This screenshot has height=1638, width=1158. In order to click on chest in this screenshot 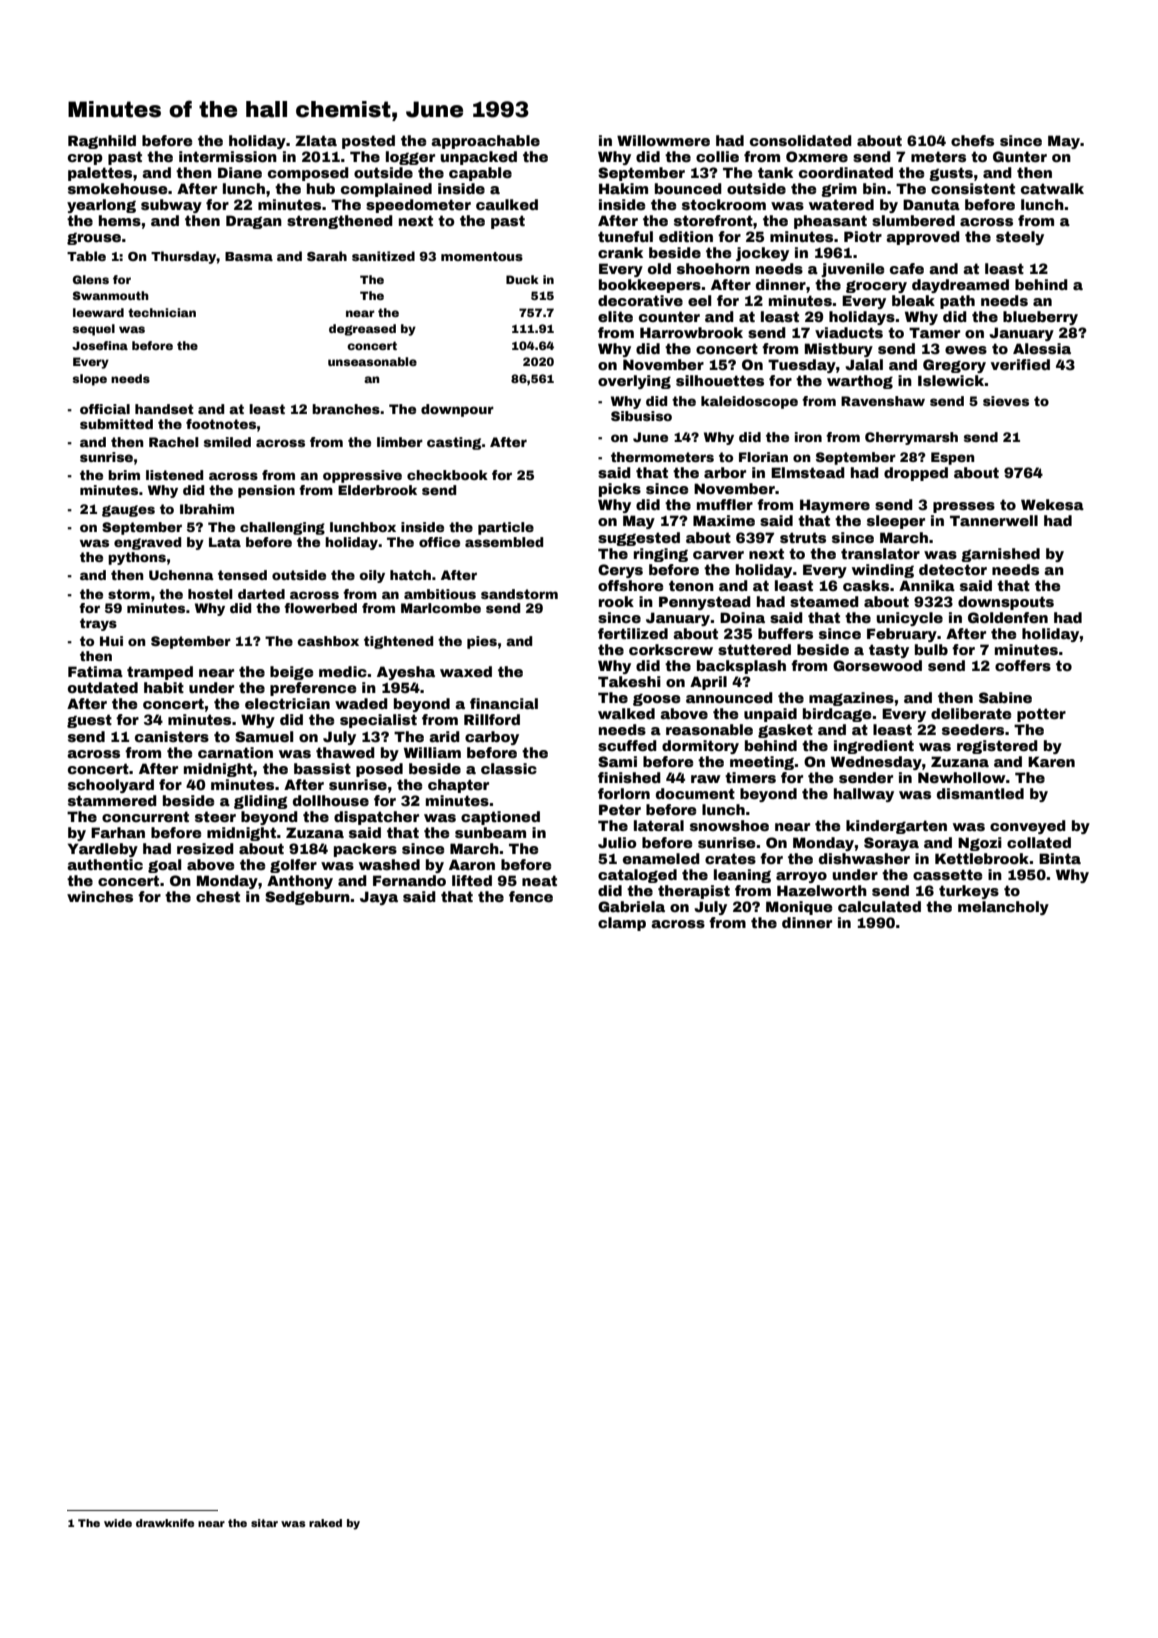, I will do `click(218, 896)`.
